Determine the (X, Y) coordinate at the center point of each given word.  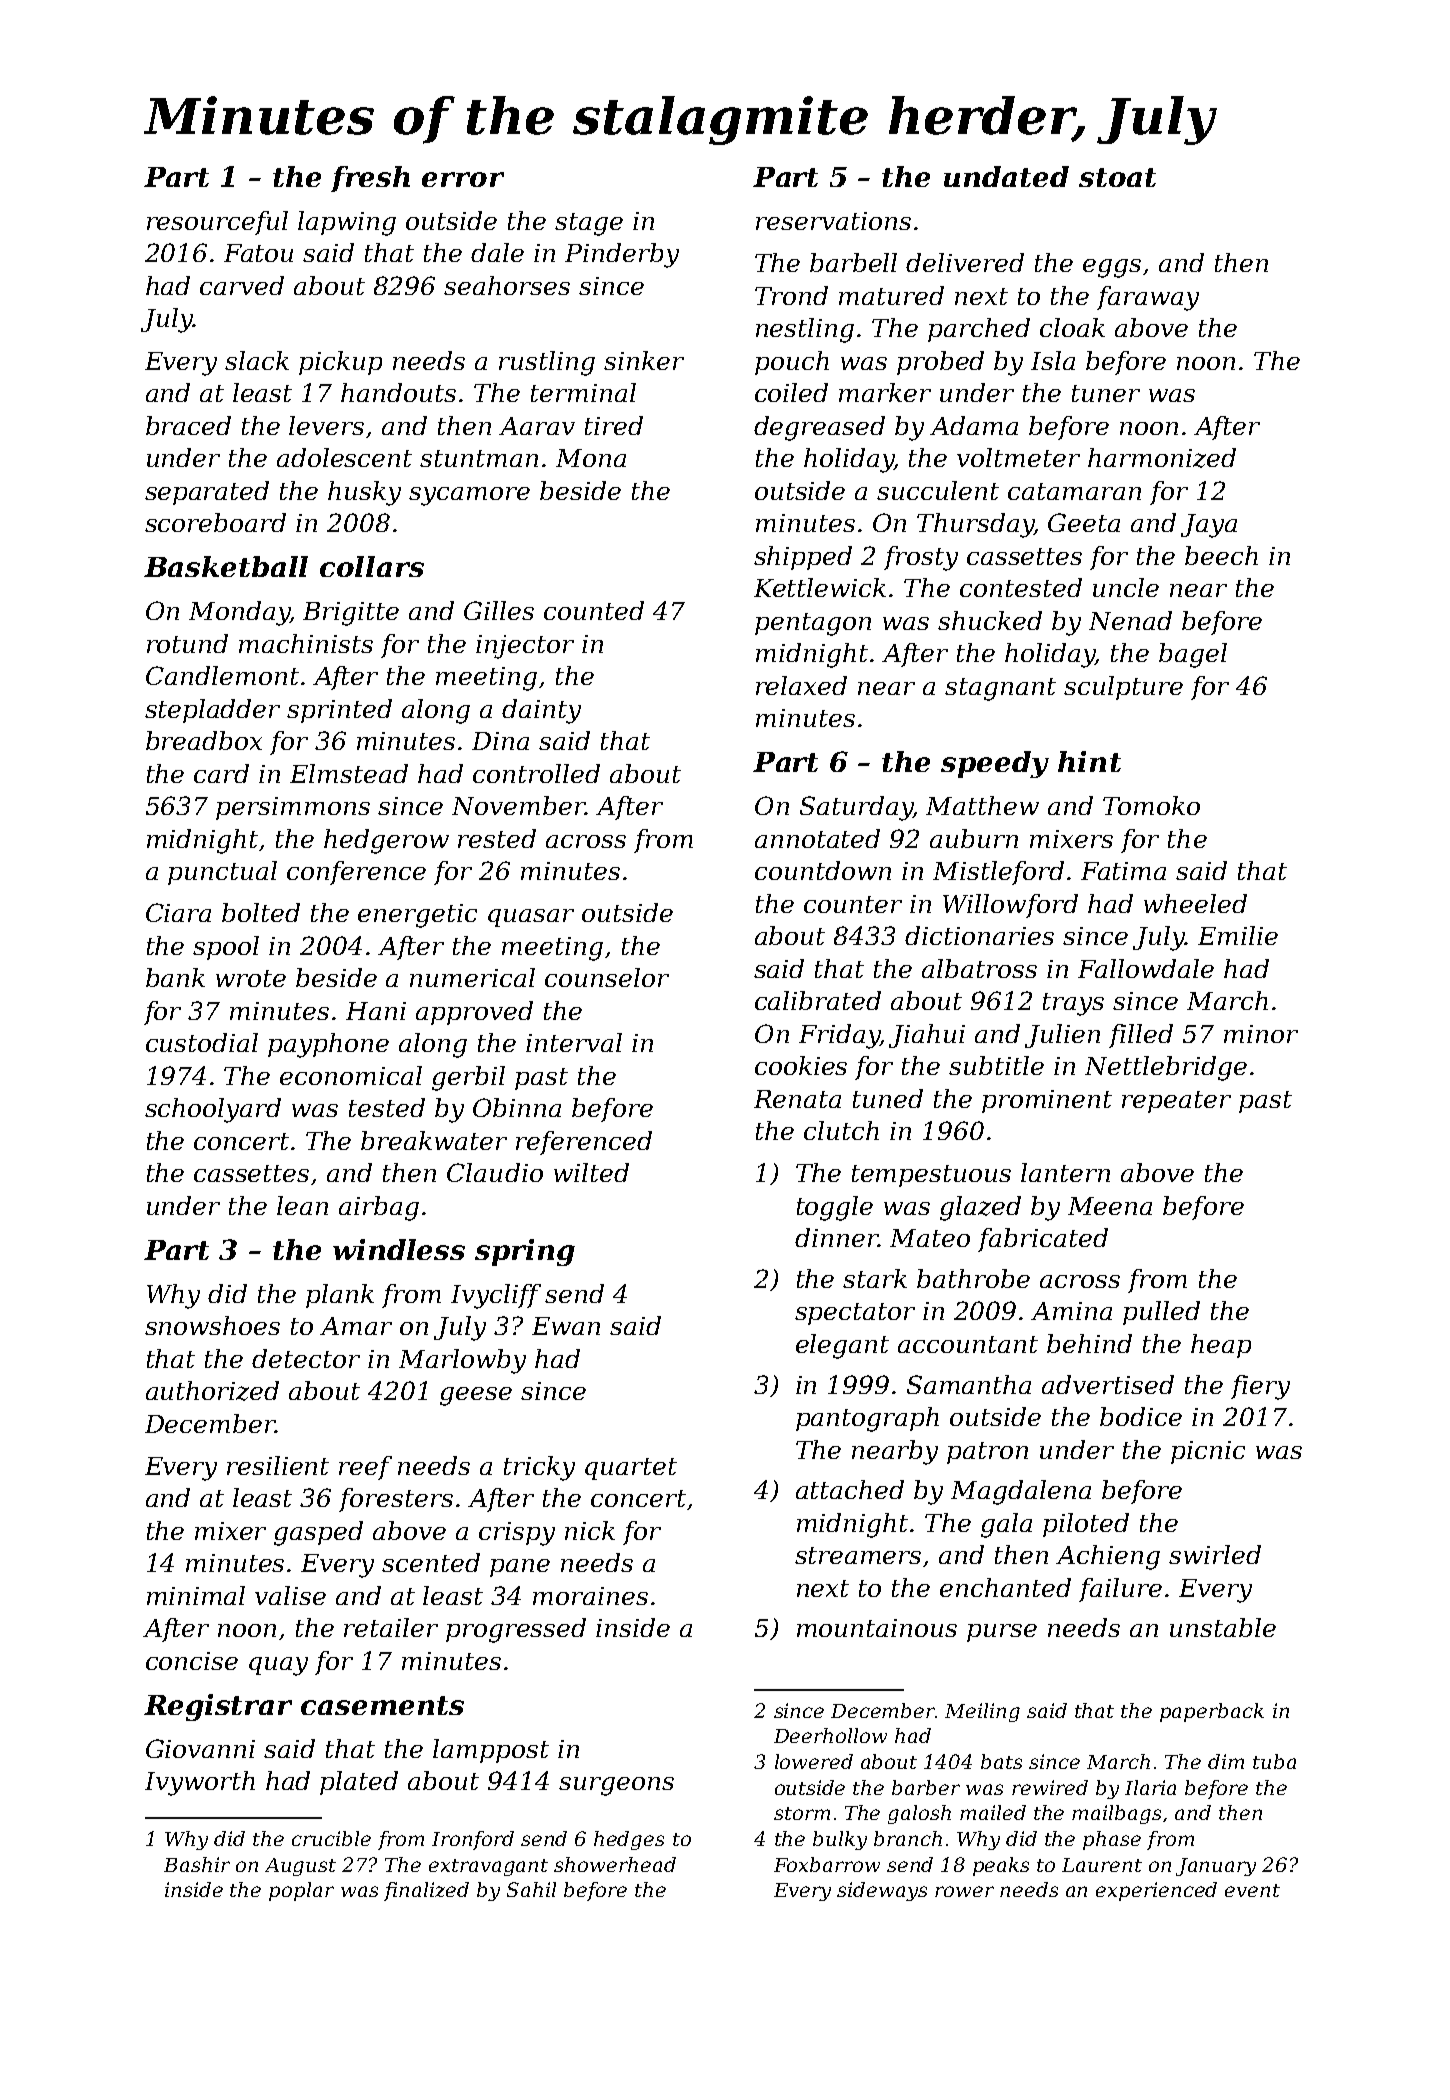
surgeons (616, 1786)
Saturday (856, 808)
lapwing (347, 223)
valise (290, 1595)
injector (525, 647)
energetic (417, 916)
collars (372, 566)
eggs (1112, 268)
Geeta (1084, 522)
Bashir (197, 1864)
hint (1089, 761)
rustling (547, 363)
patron (987, 1453)
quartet (631, 1469)
